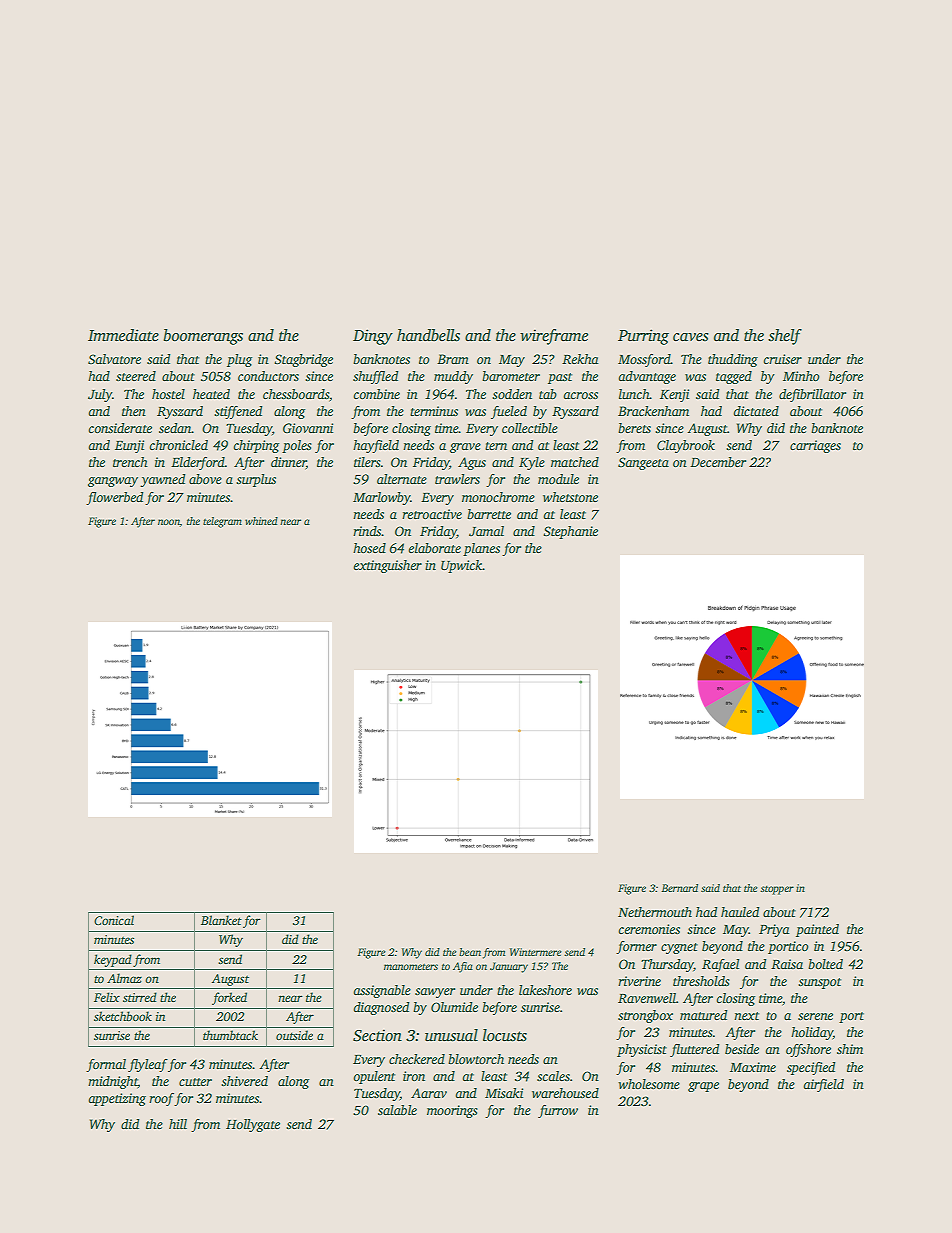 Image resolution: width=952 pixels, height=1233 pixels. Describe the element at coordinates (505, 1035) in the document. I see `locusts` at that location.
